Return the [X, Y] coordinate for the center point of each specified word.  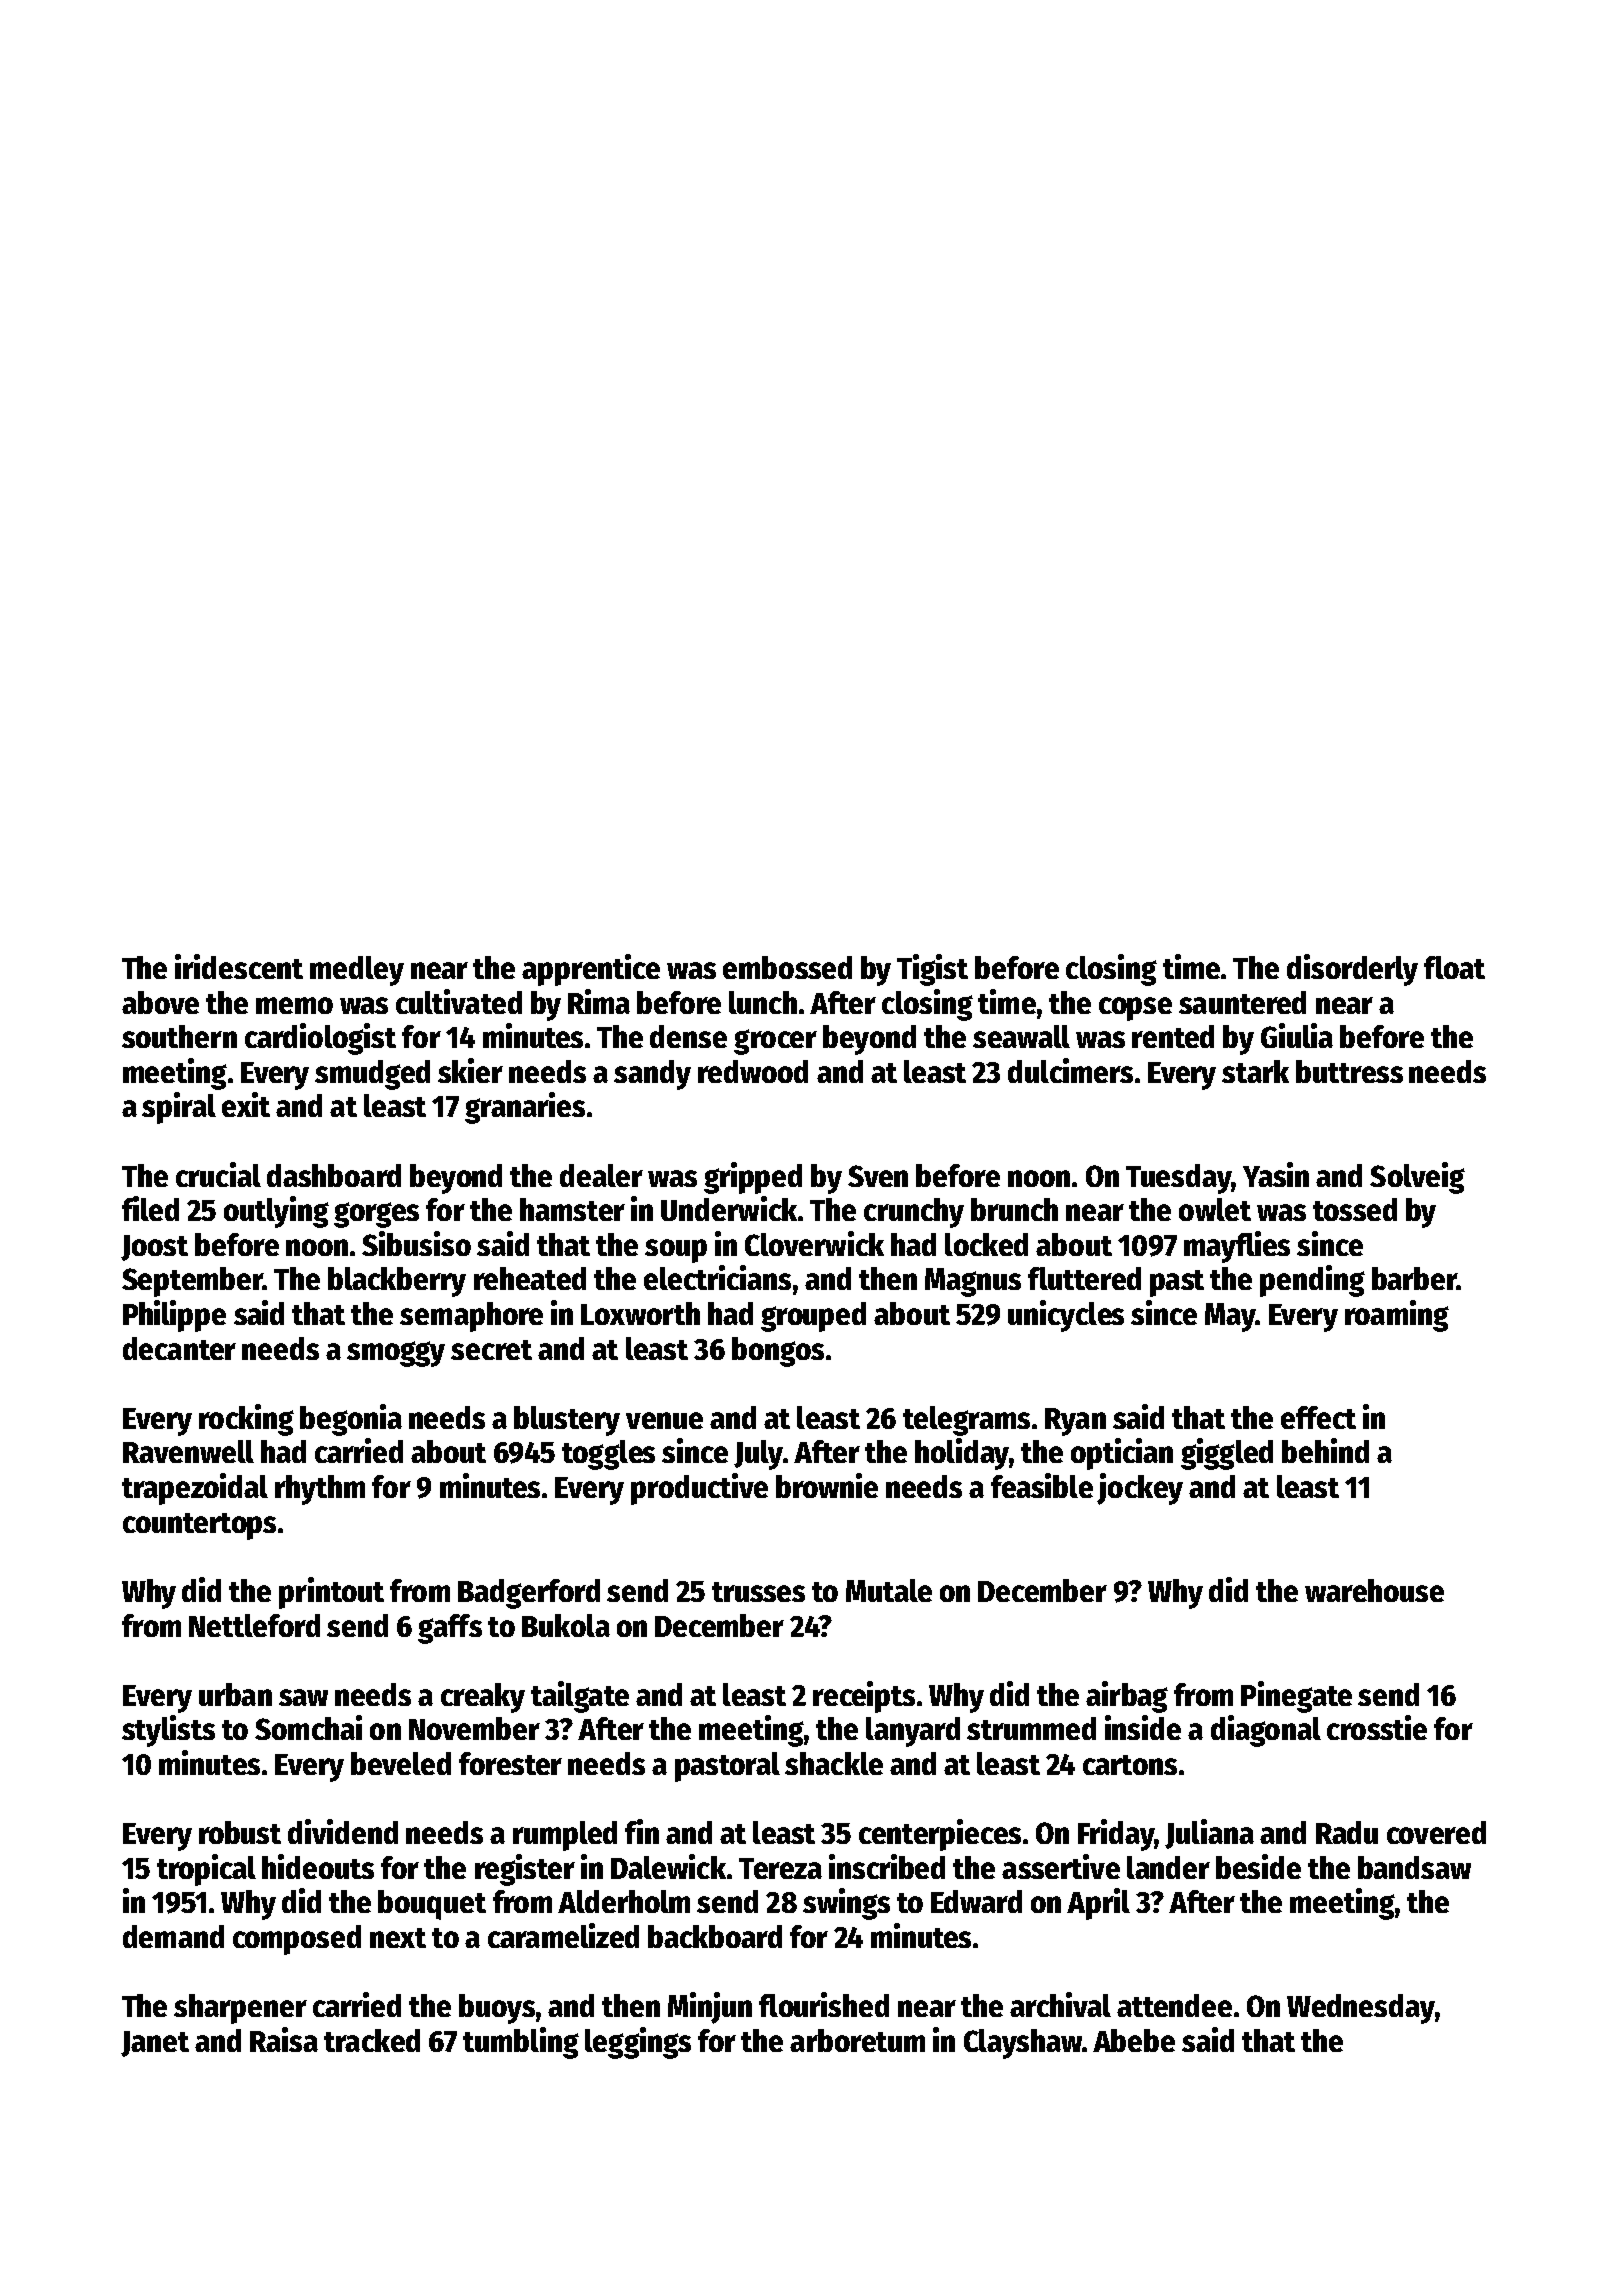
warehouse [1374, 1590]
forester [510, 1763]
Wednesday [1361, 2009]
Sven [878, 1176]
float [1454, 967]
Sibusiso [416, 1243]
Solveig [1417, 1178]
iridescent [239, 966]
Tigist [932, 970]
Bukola [566, 1625]
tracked [372, 2040]
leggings [638, 2043]
